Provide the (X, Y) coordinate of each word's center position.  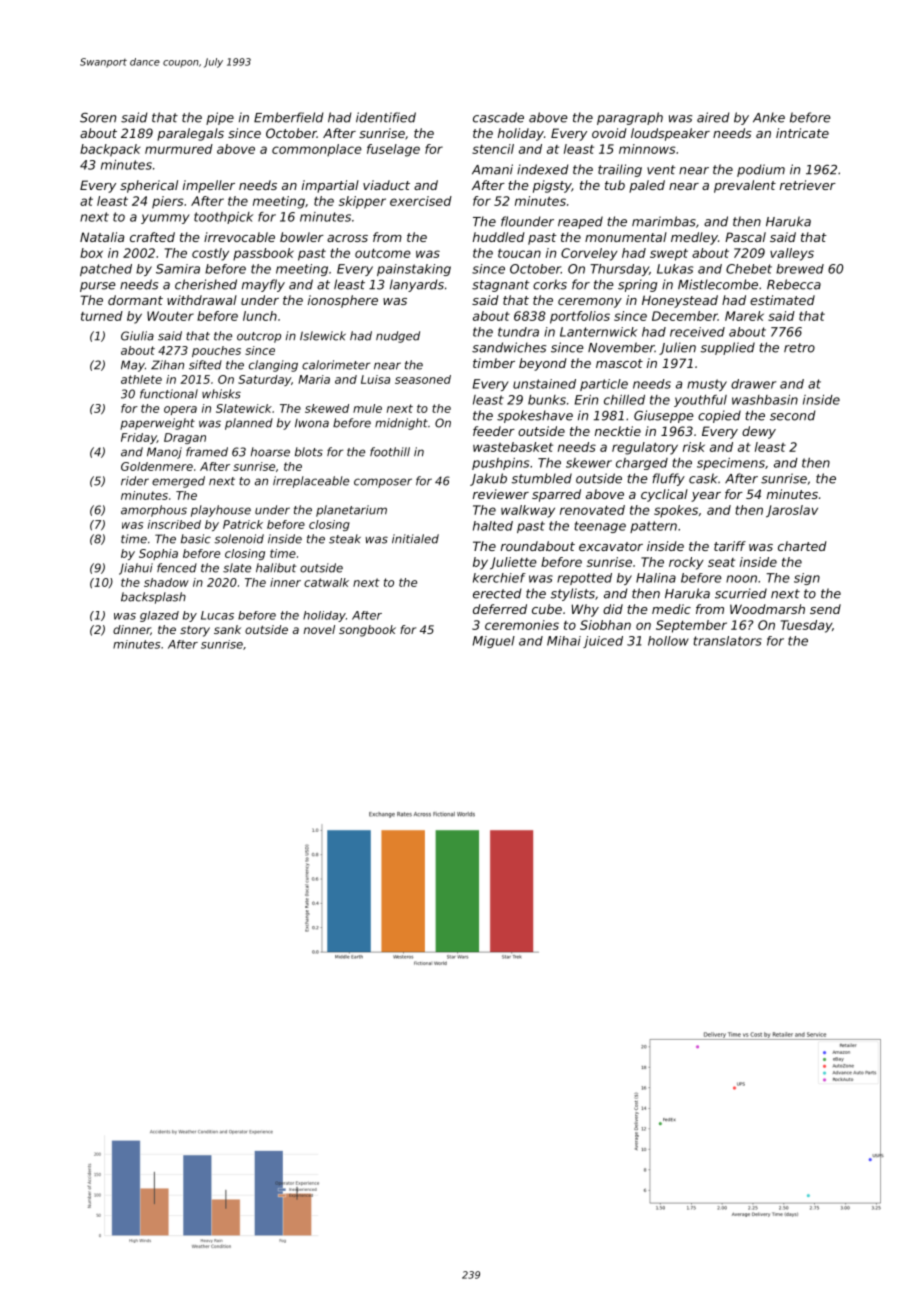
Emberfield (288, 117)
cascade (498, 117)
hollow (668, 641)
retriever (808, 185)
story (195, 631)
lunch (260, 316)
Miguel (494, 642)
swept (669, 255)
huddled (499, 237)
